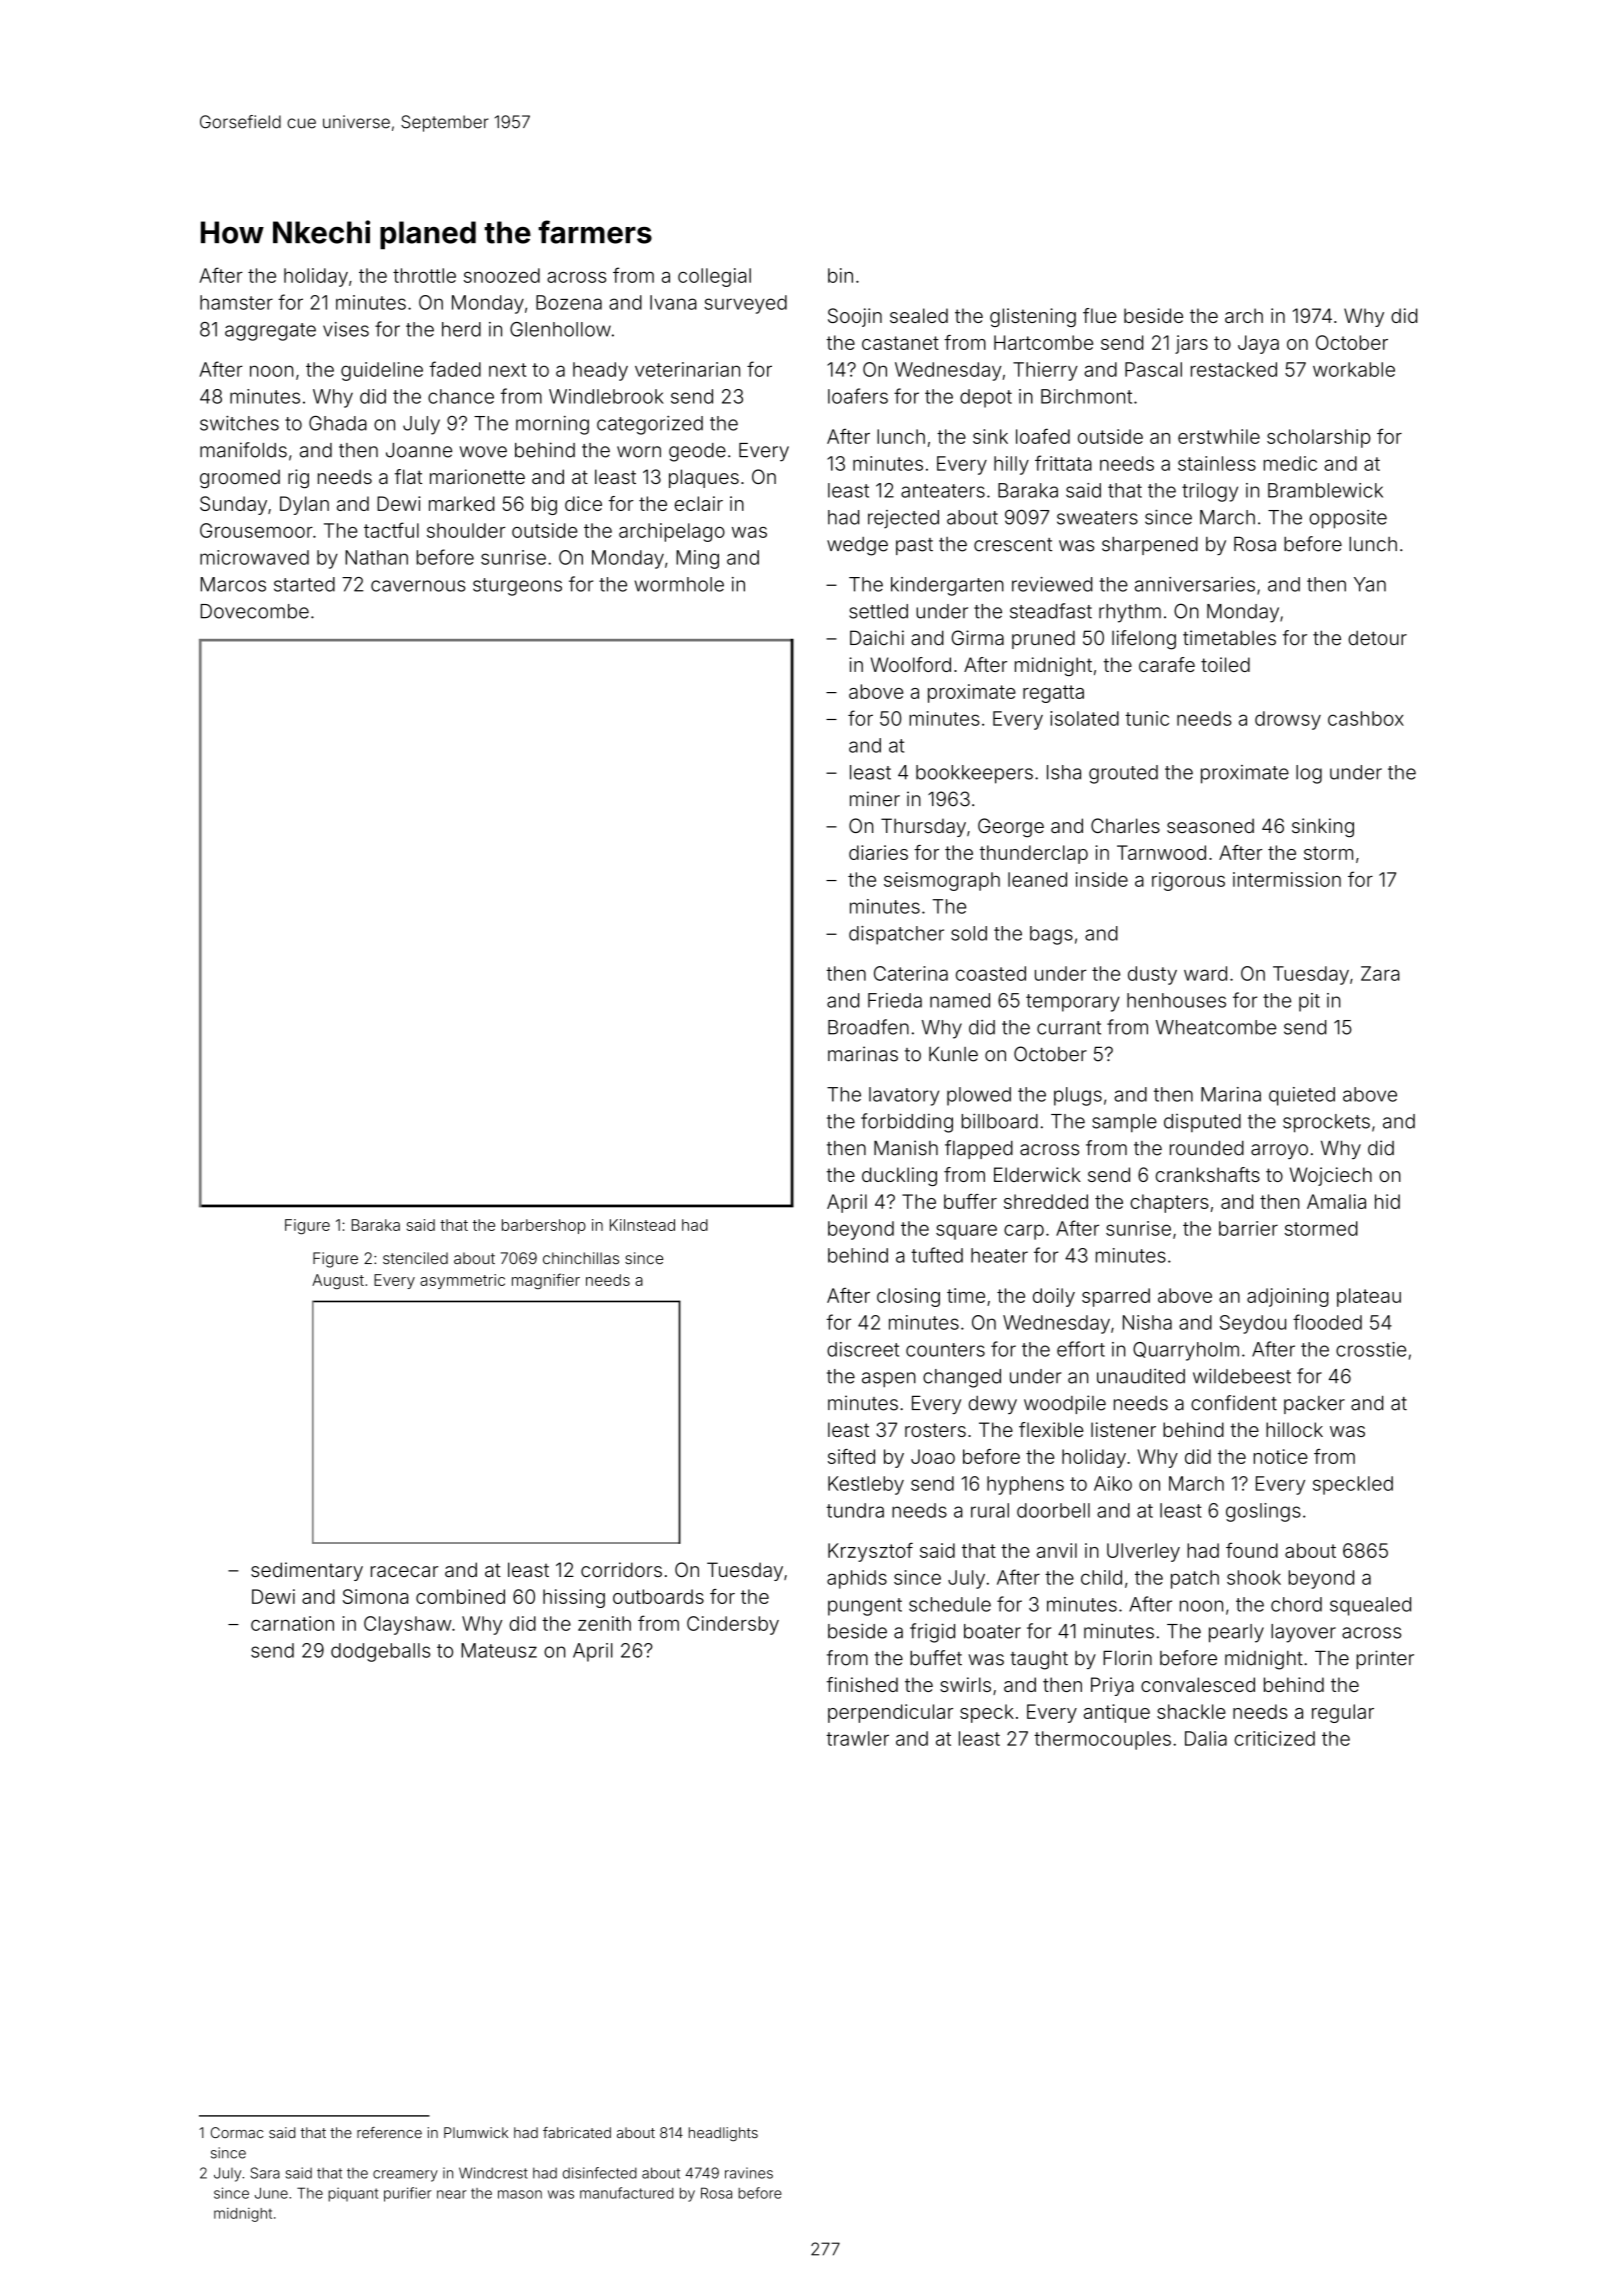 This screenshot has width=1620, height=2292. I want to click on Caterina, so click(911, 973).
